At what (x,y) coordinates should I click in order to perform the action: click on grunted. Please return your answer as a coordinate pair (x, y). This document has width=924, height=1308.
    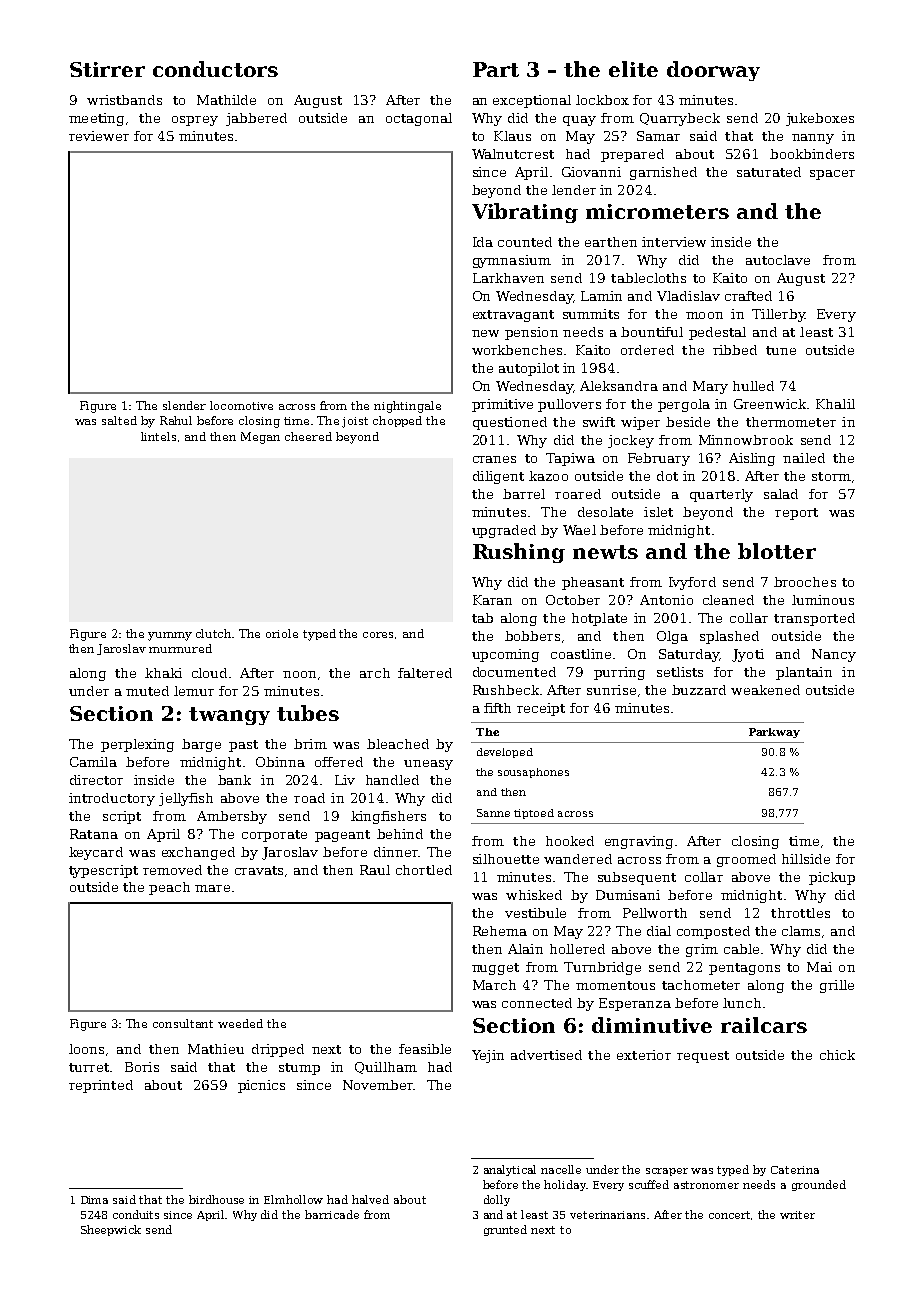
    Looking at the image, I should click on (505, 1230).
